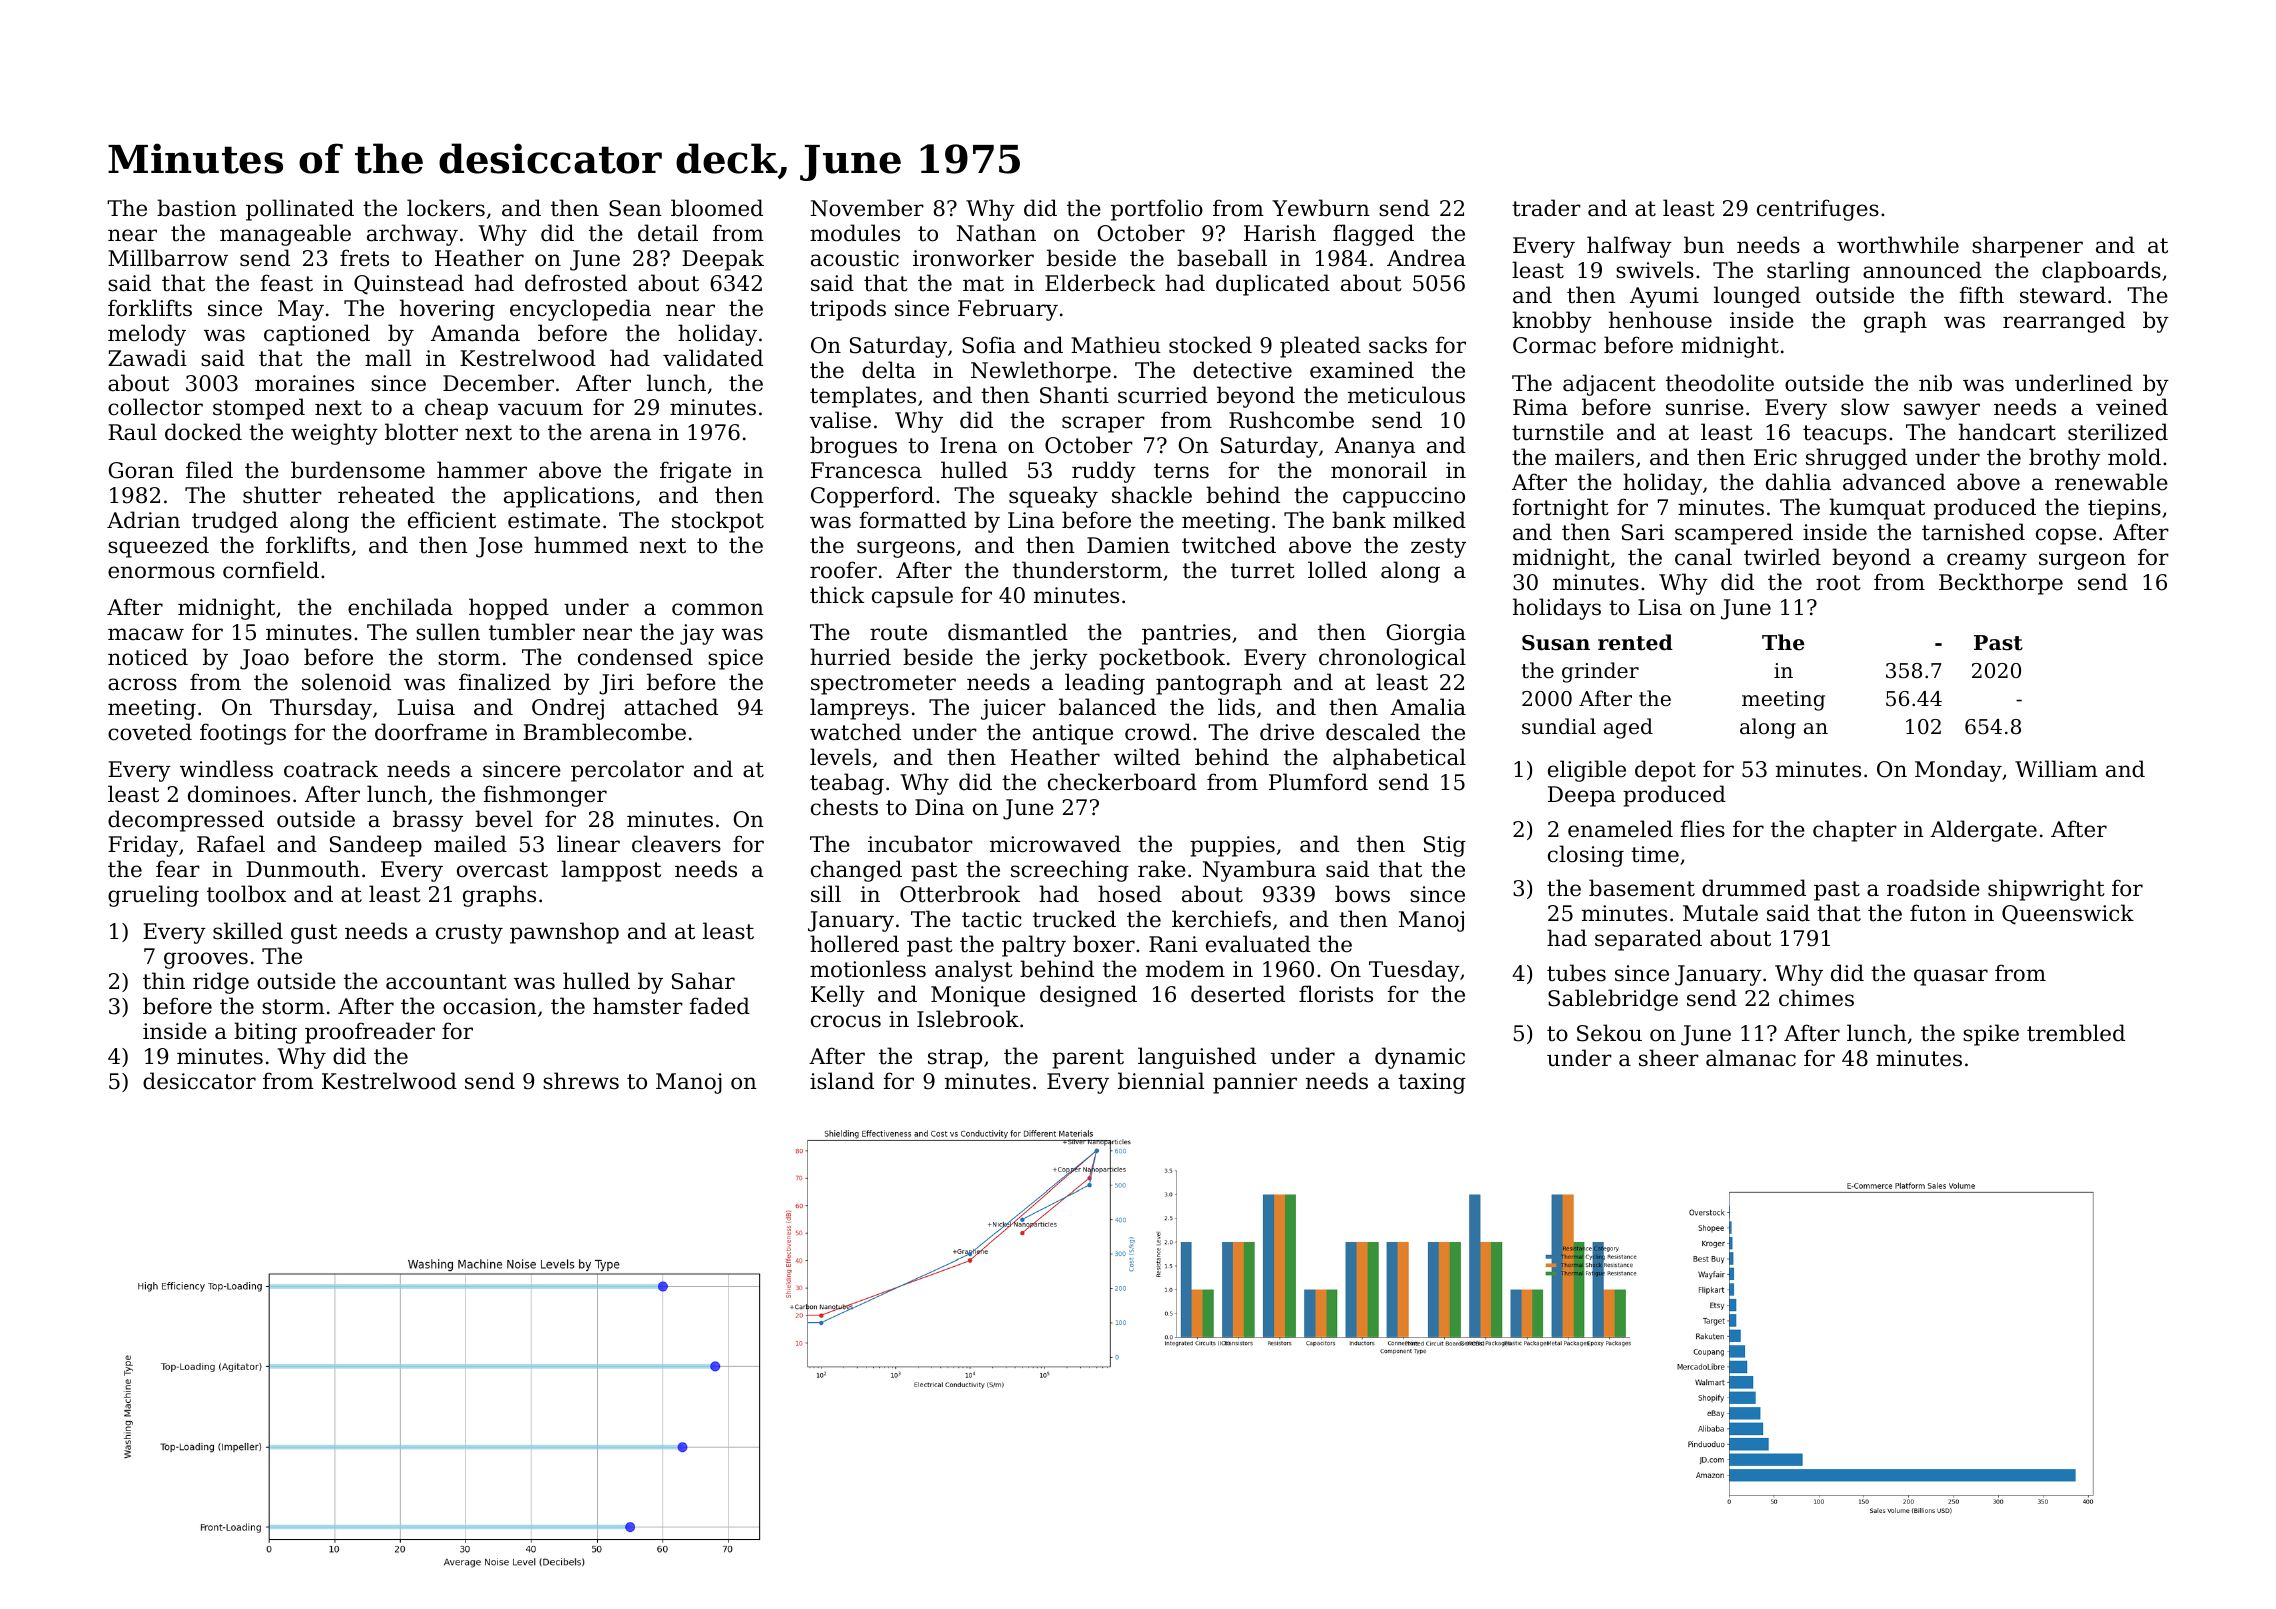  What do you see at coordinates (581, 1081) in the screenshot?
I see `shrews` at bounding box center [581, 1081].
